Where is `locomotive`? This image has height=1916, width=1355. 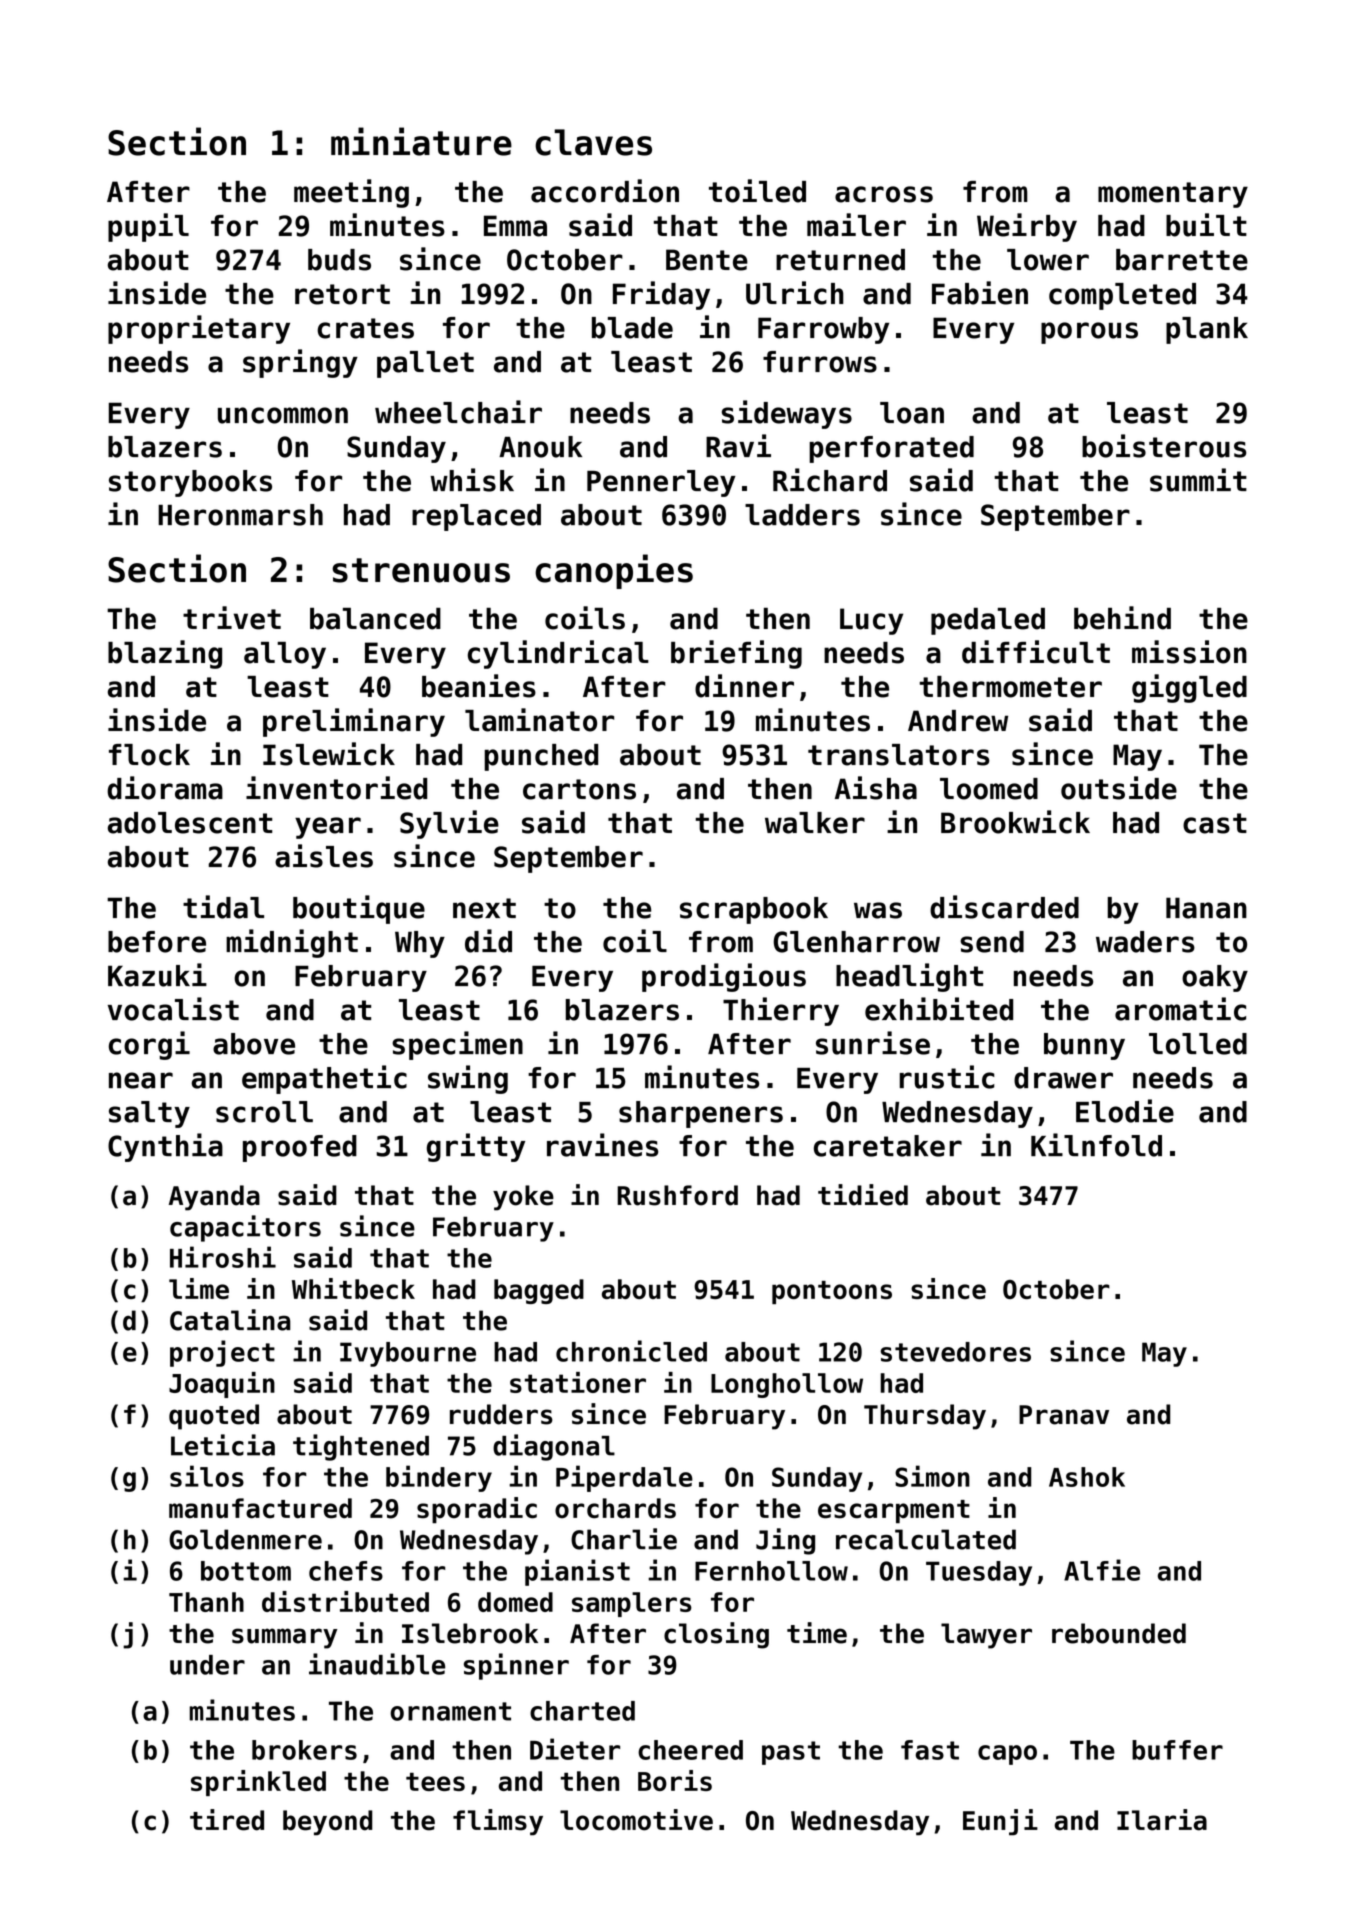 locomotive is located at coordinates (636, 1820).
